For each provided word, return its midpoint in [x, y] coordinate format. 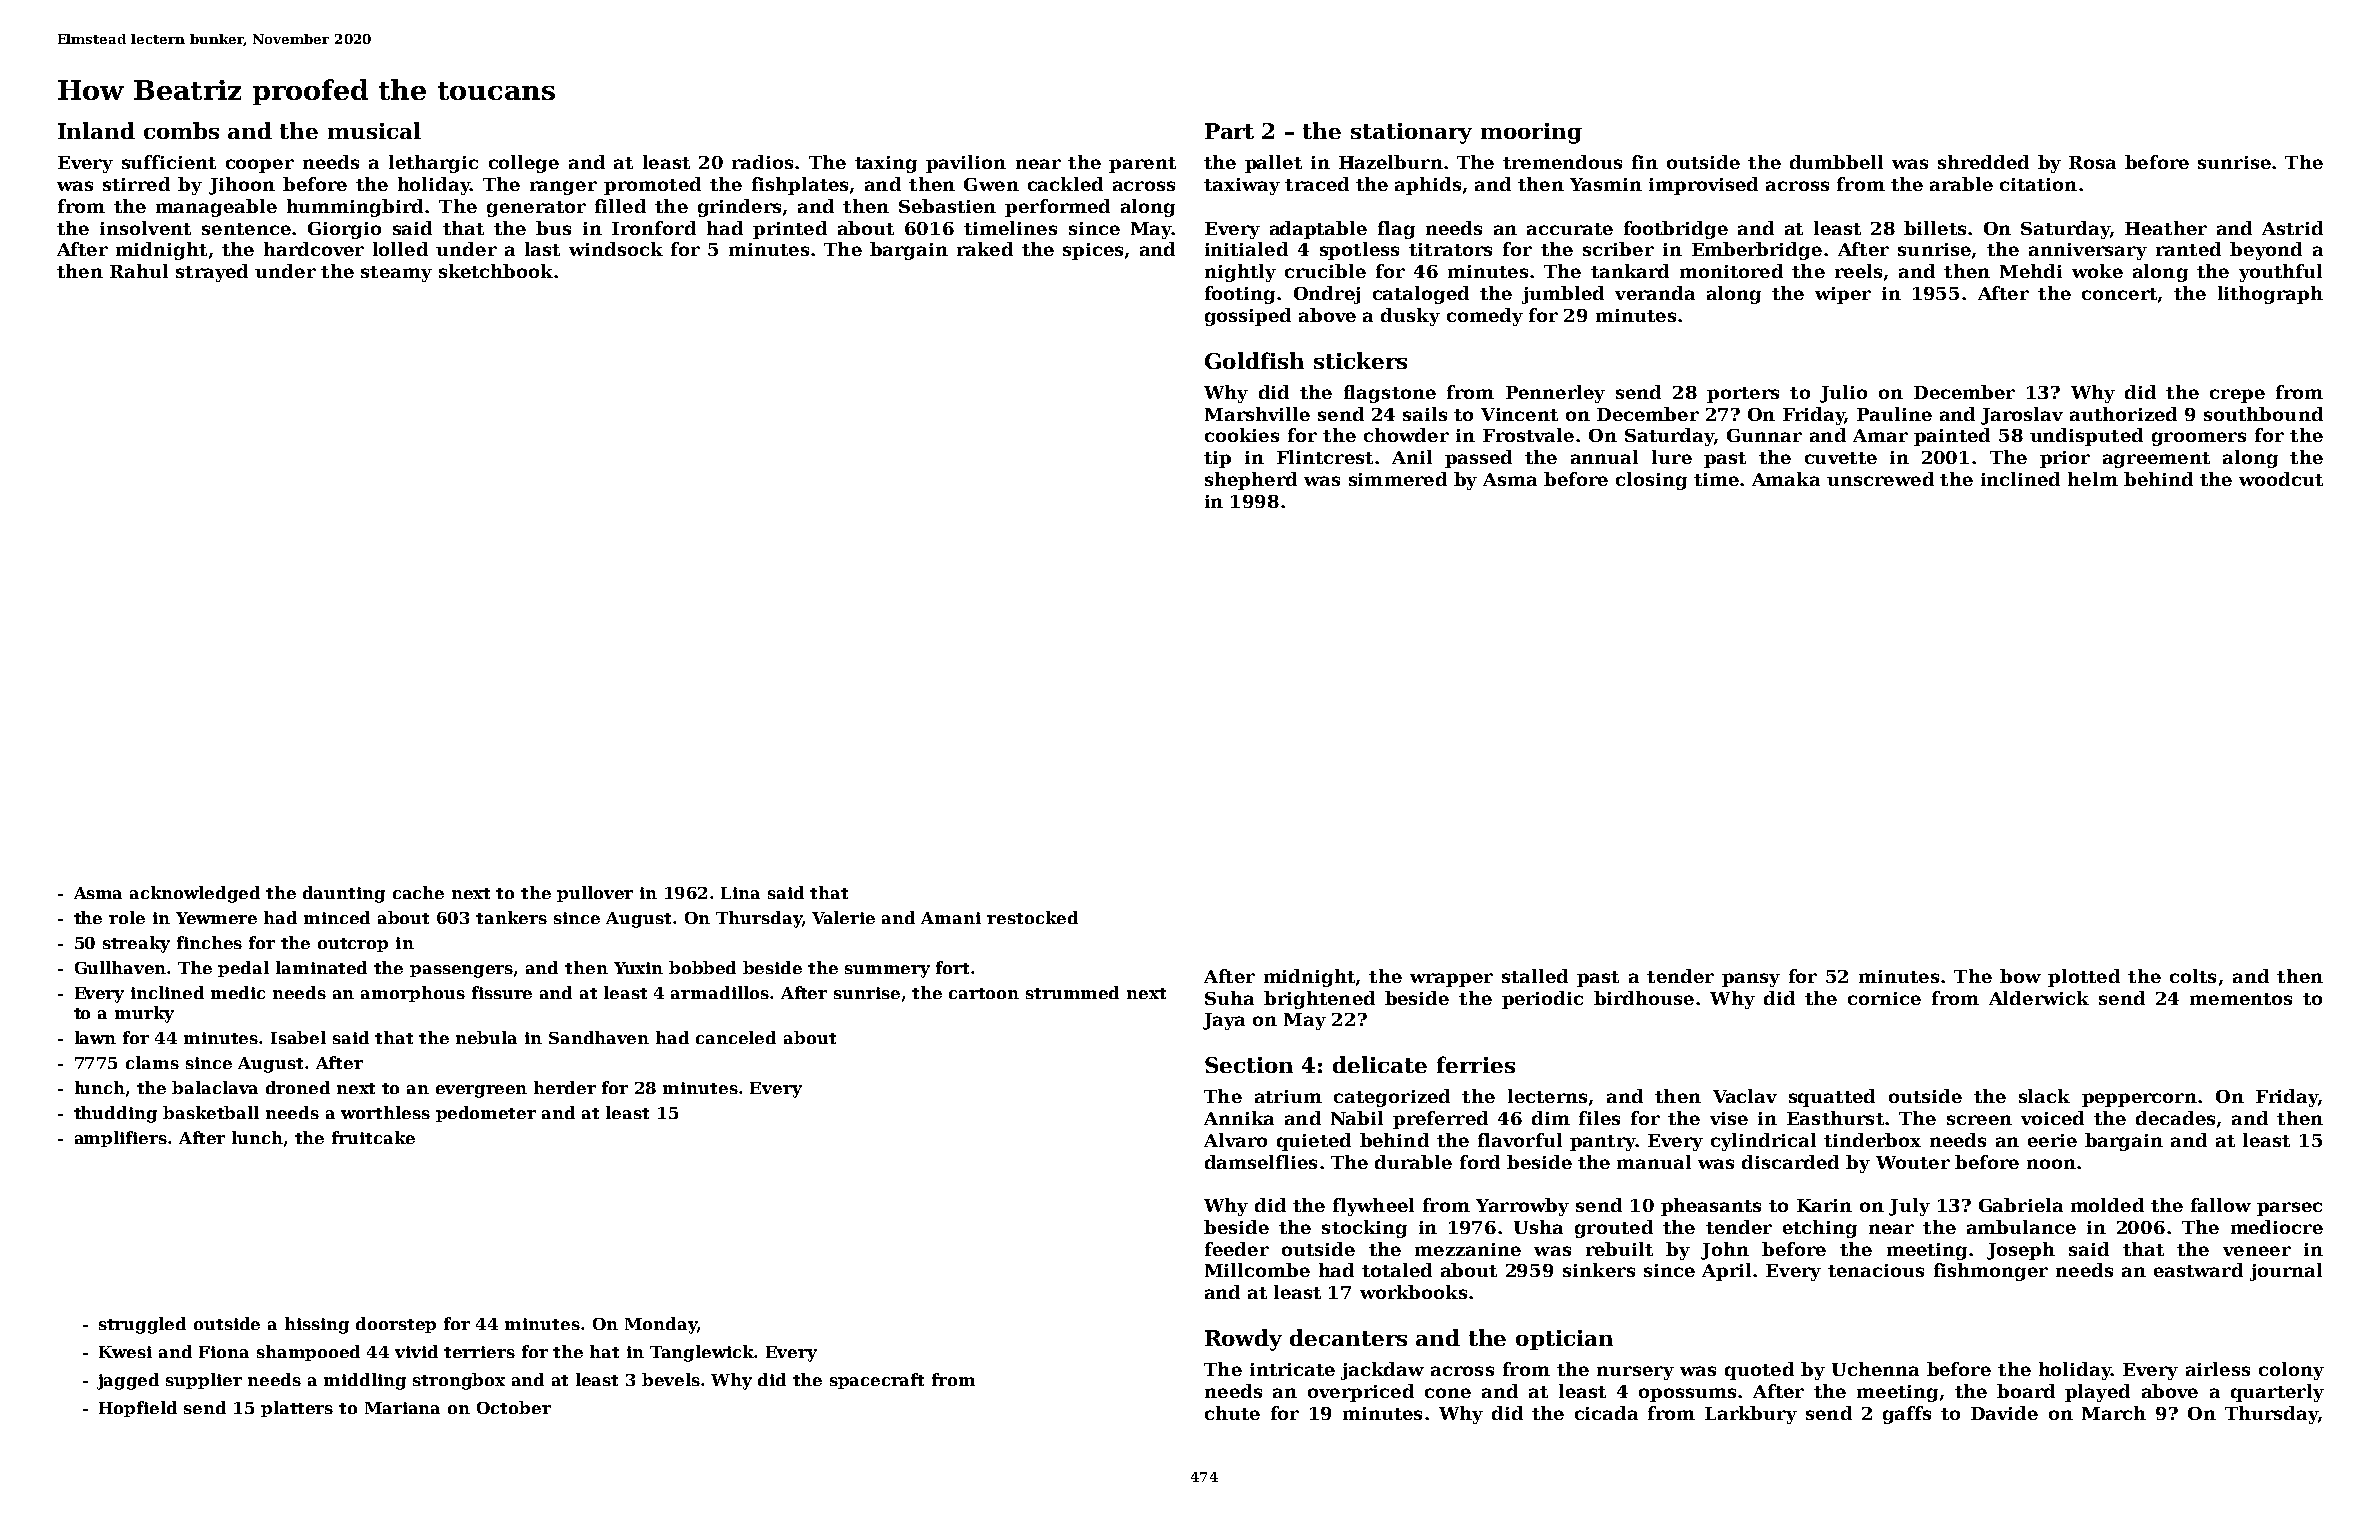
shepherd [1251, 481]
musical [374, 130]
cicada [1606, 1413]
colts [2193, 976]
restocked [1032, 917]
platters [297, 1409]
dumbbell [1836, 162]
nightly [1240, 273]
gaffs [1907, 1415]
